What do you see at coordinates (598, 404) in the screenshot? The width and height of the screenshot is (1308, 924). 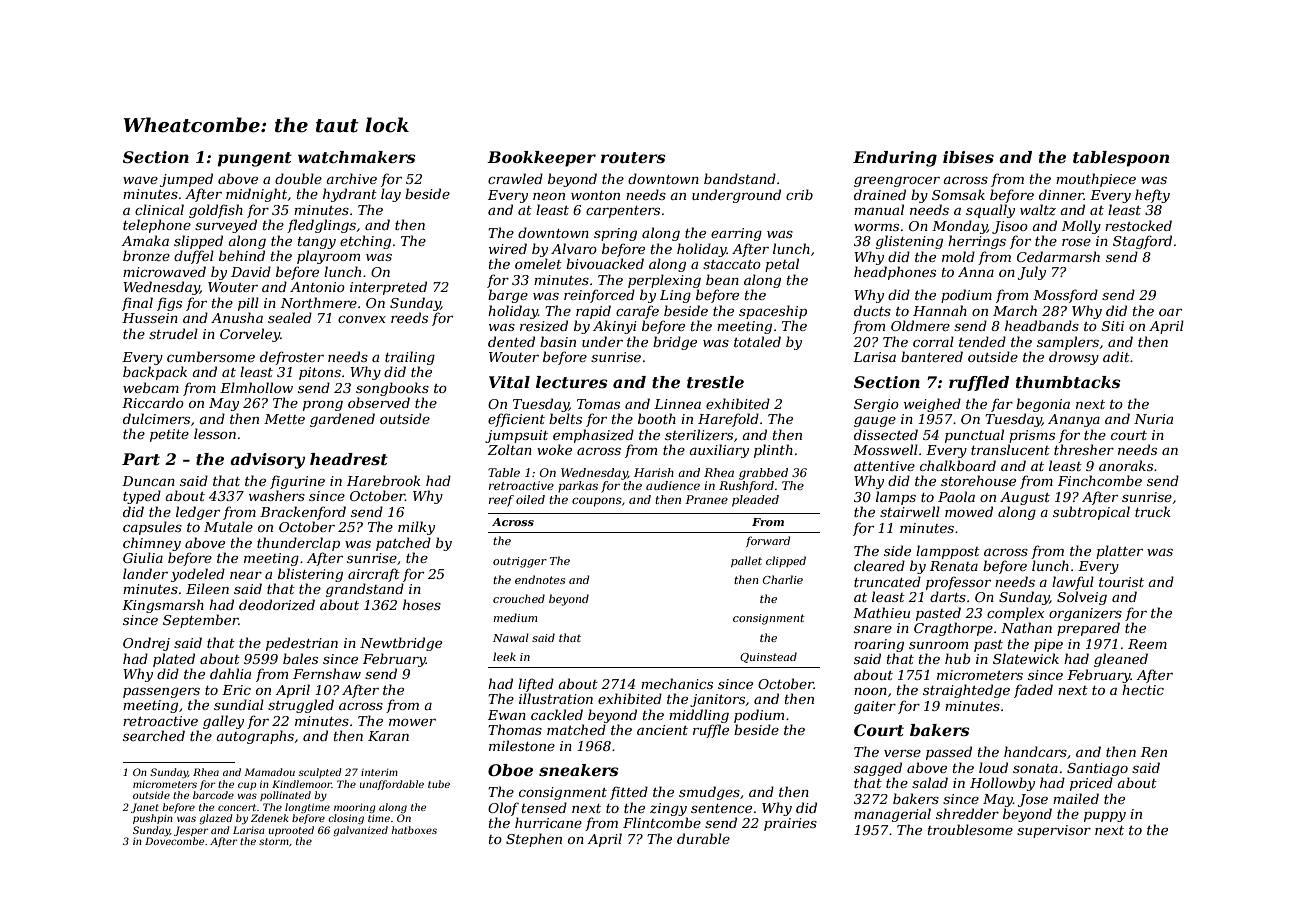 I see `Tomas` at bounding box center [598, 404].
